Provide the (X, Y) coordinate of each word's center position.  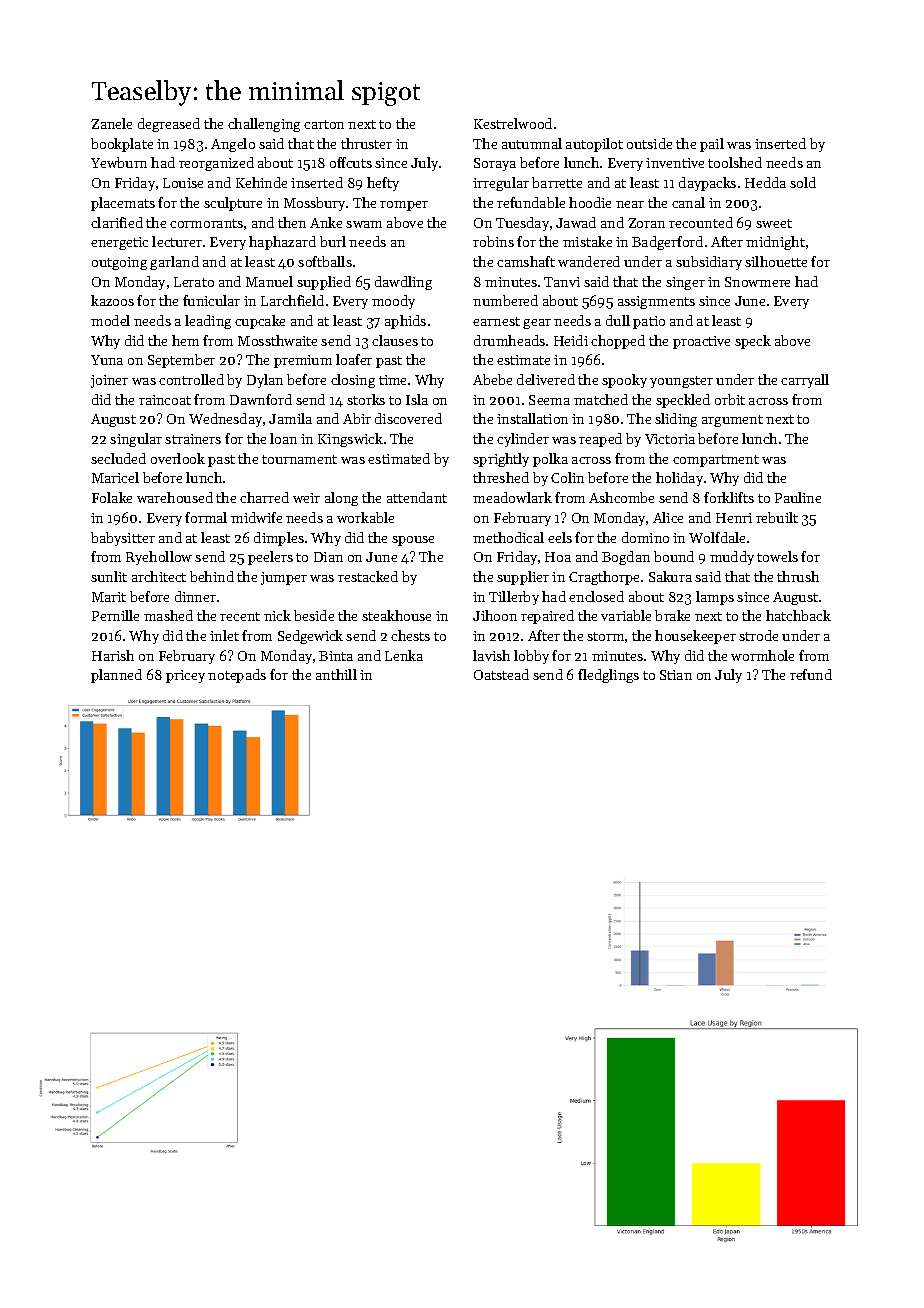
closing (353, 381)
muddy (732, 558)
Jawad (576, 222)
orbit (730, 399)
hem (185, 340)
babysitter (123, 539)
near (630, 204)
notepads (237, 676)
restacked (368, 576)
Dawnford (261, 399)
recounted (701, 222)
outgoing (119, 263)
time (392, 380)
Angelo (233, 145)
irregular (501, 184)
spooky (624, 381)
